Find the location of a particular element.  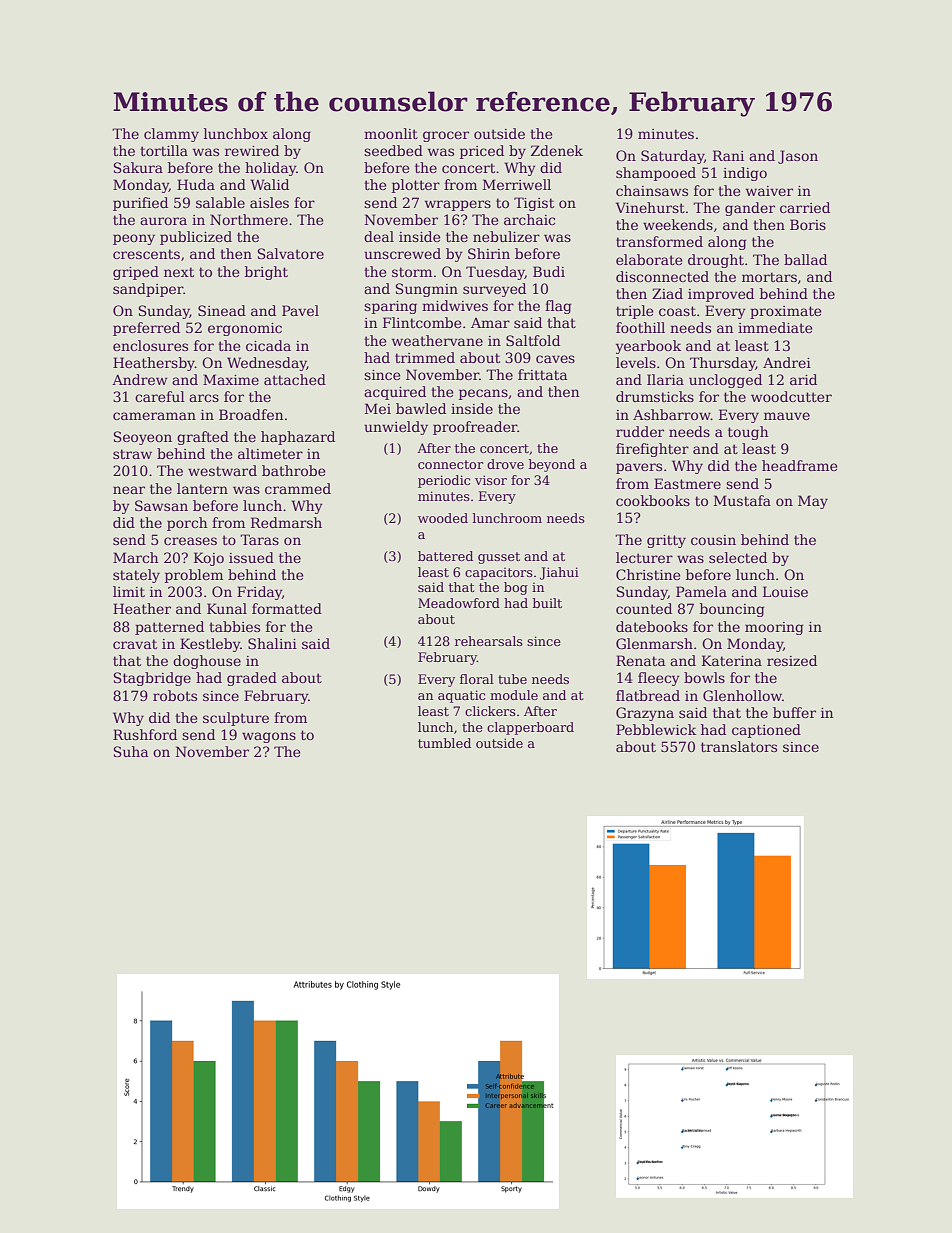

clammy is located at coordinates (171, 135).
